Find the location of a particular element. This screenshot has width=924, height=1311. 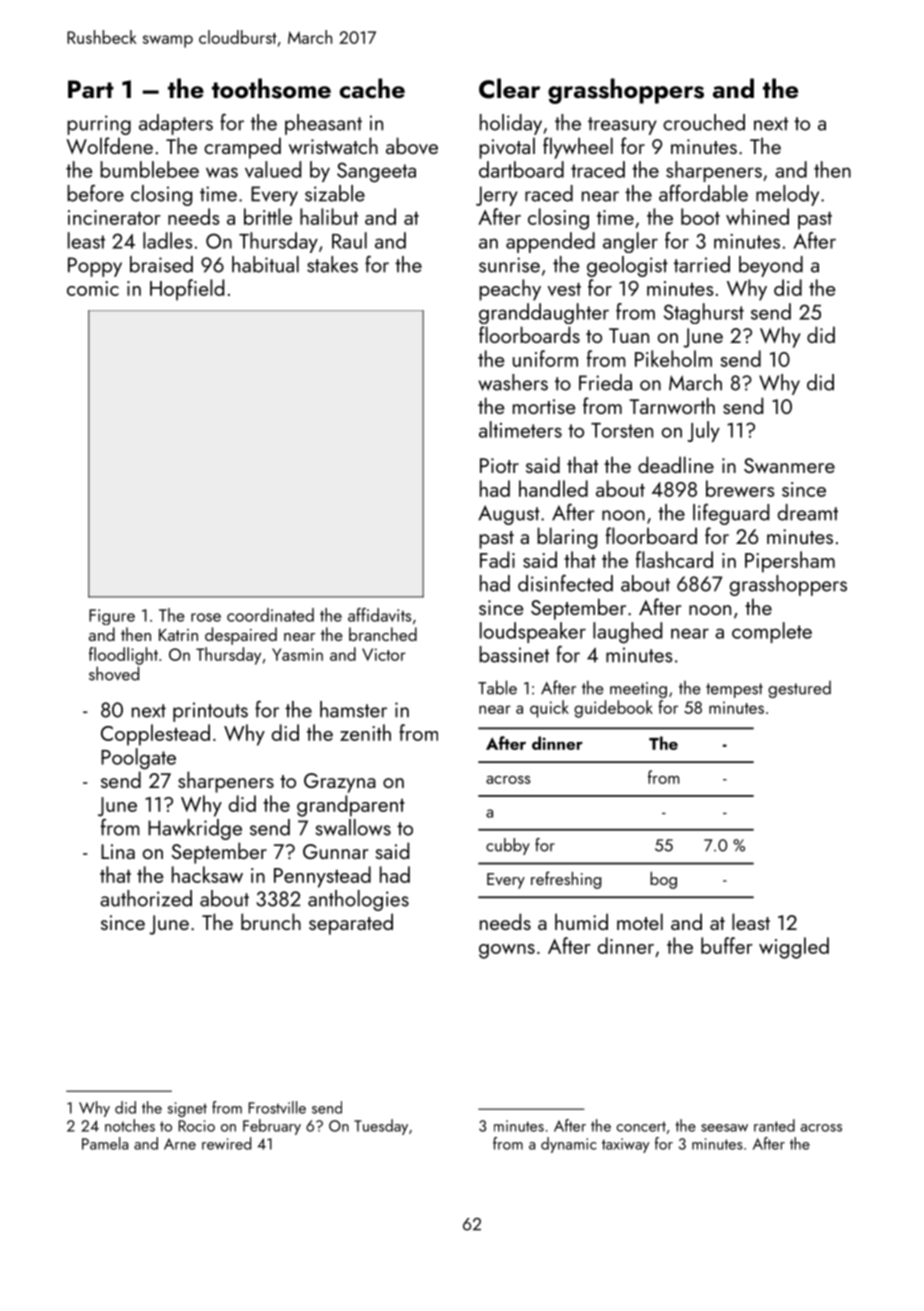

Part is located at coordinates (91, 89).
